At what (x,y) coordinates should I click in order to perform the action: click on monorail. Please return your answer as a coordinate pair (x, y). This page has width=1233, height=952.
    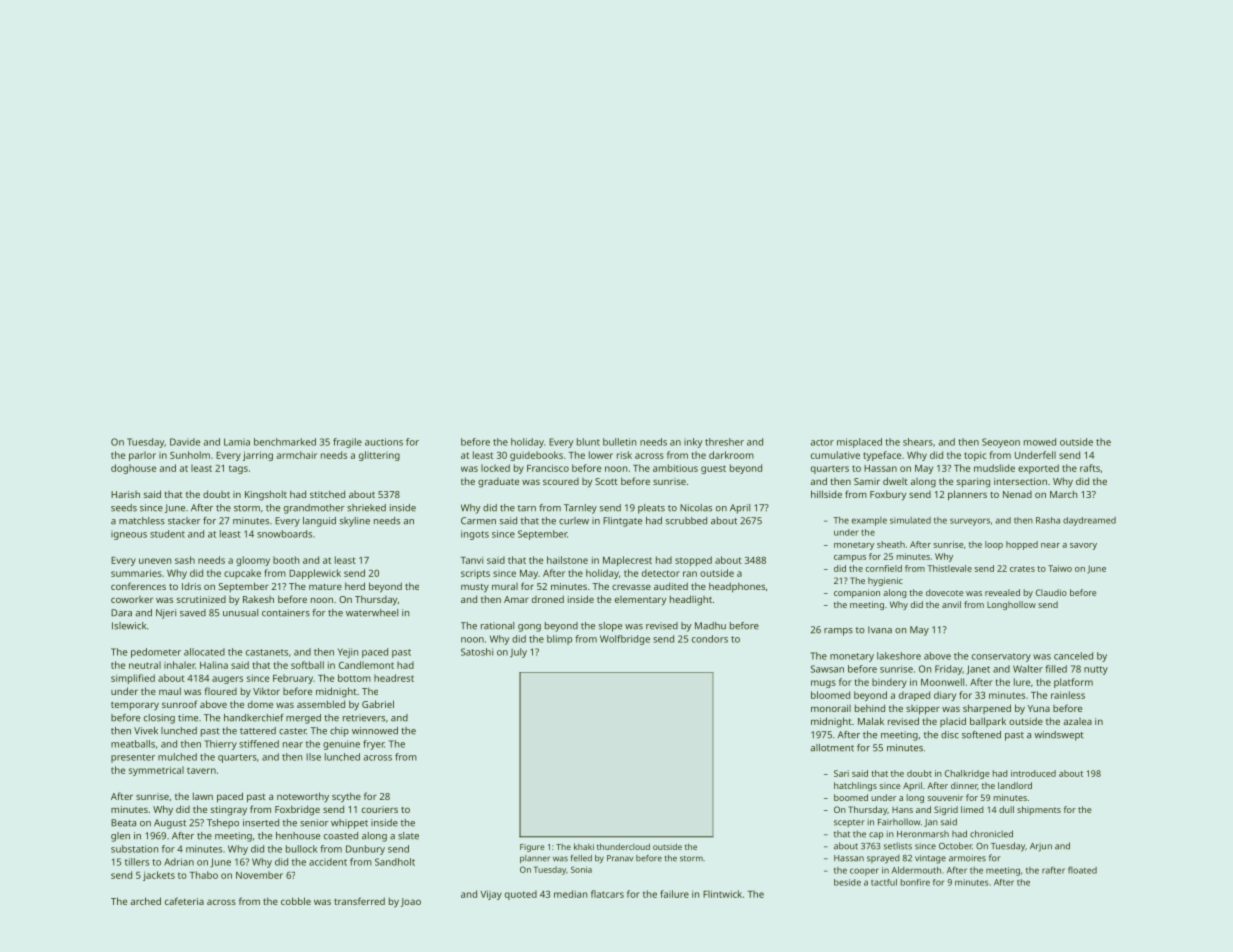
    Looking at the image, I should click on (831, 708).
